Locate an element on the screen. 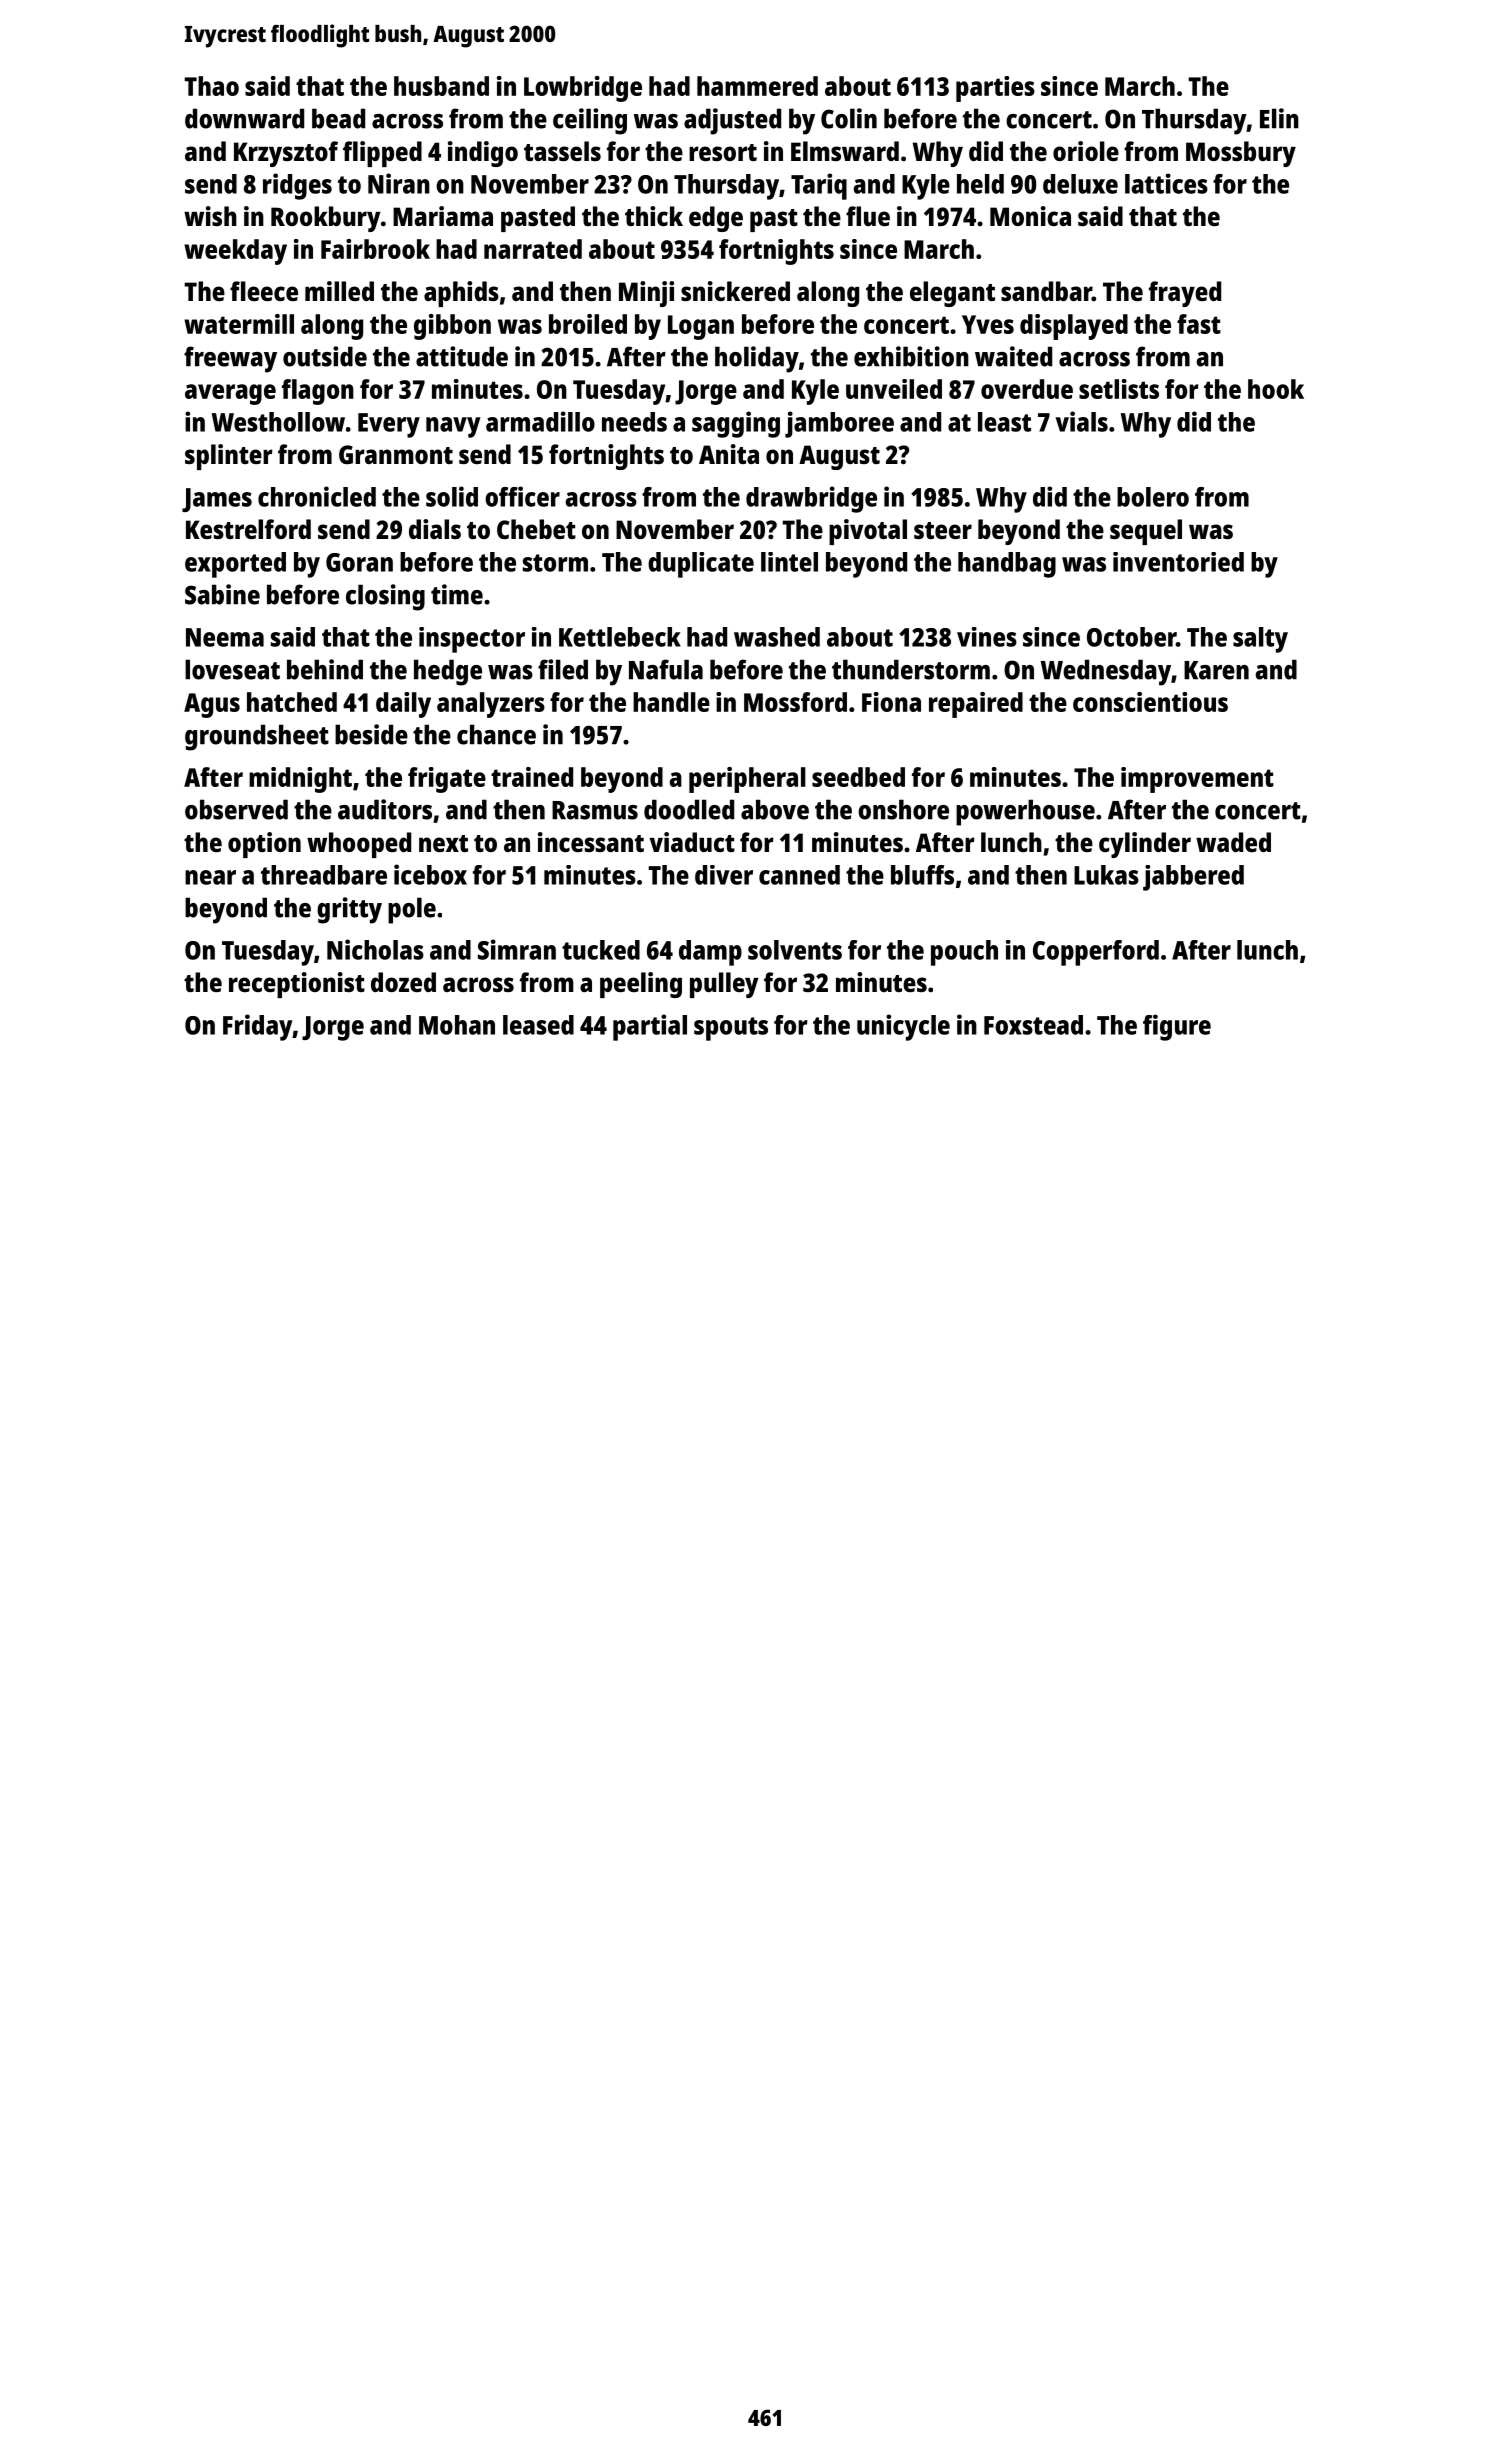 The image size is (1496, 2464). figure is located at coordinates (1177, 1027).
